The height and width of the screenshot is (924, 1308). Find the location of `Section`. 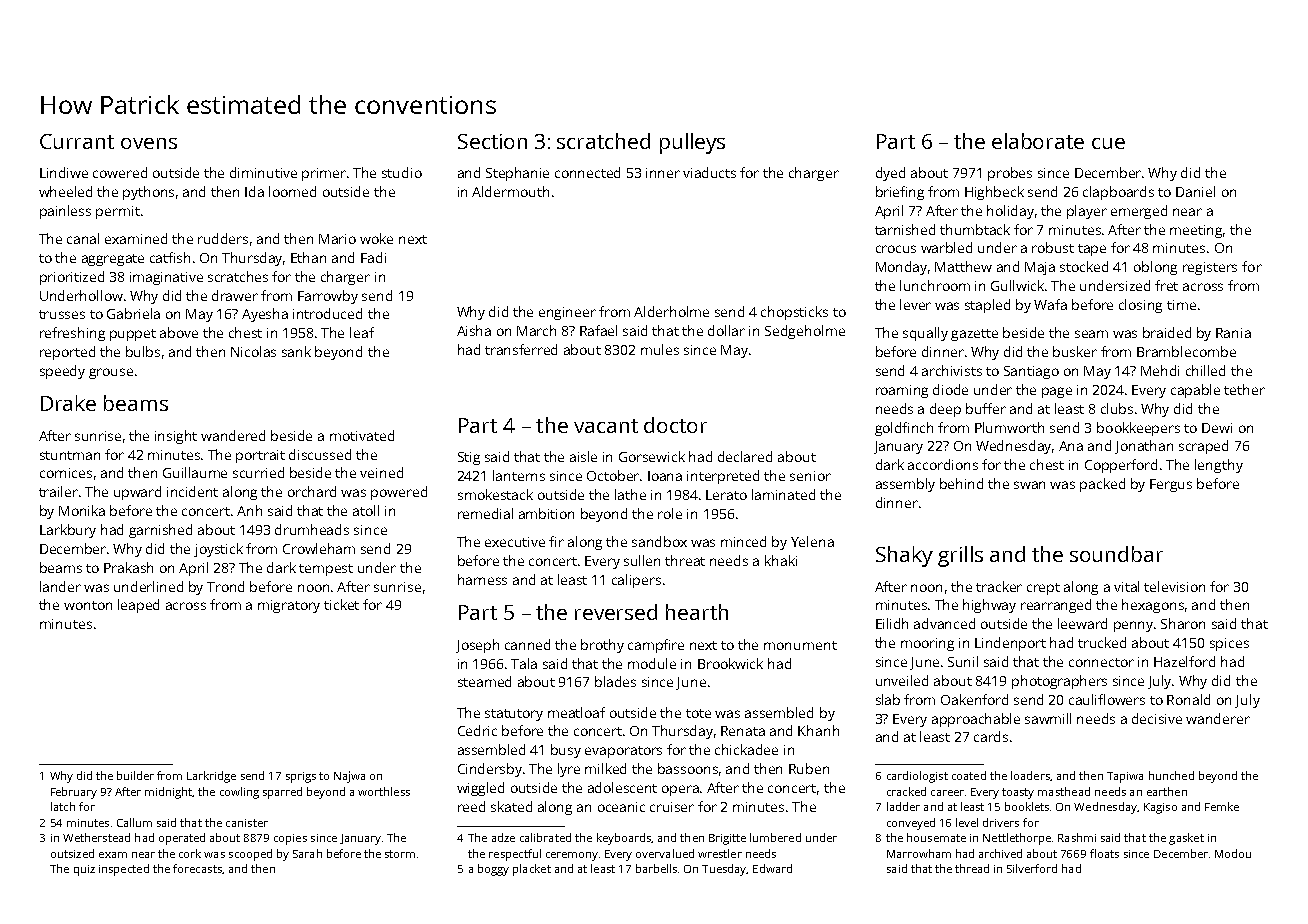

Section is located at coordinates (492, 141).
